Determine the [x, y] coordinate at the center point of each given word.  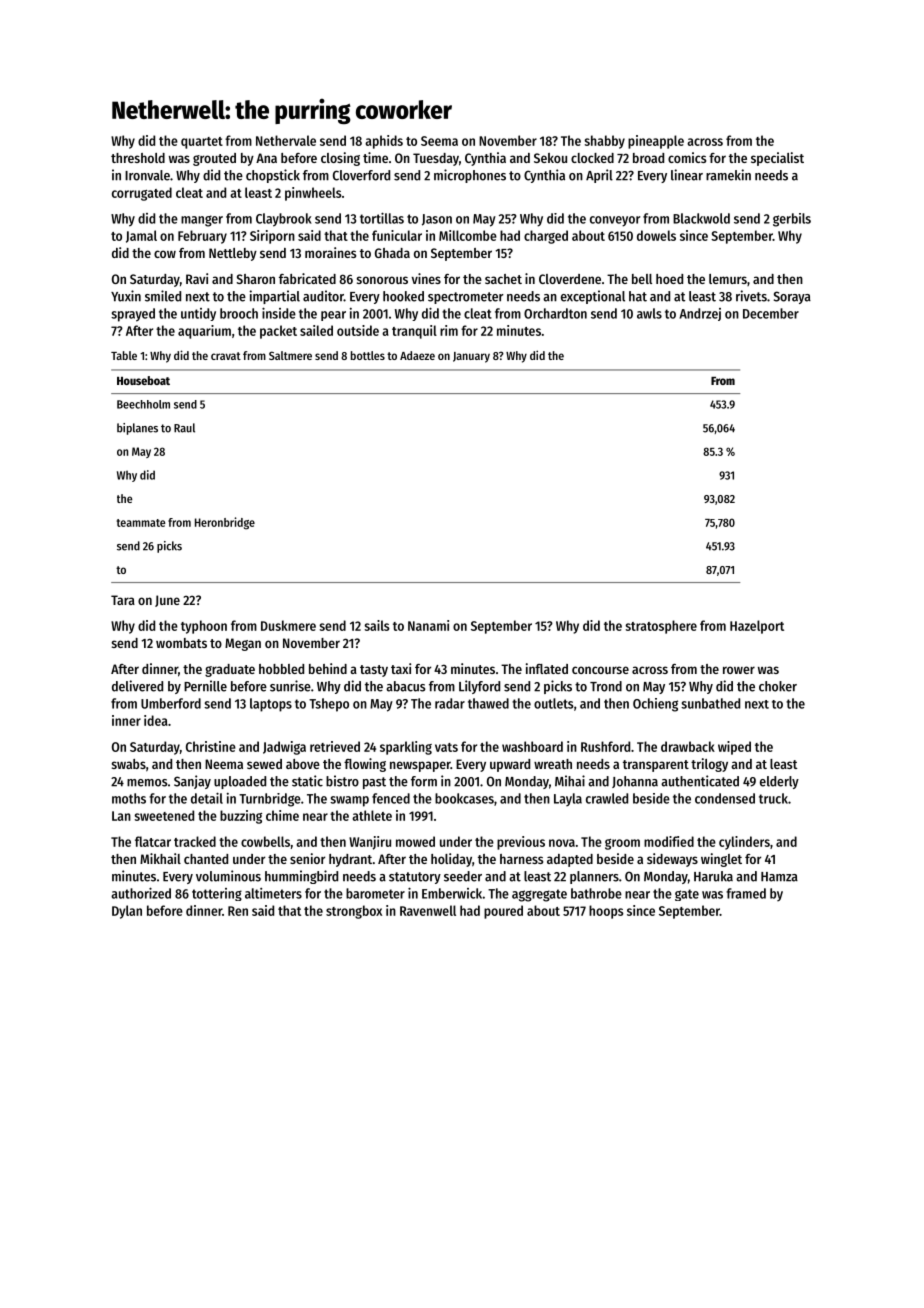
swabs [129, 764]
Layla [568, 799]
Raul [184, 428]
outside [358, 330]
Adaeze [417, 355]
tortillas [382, 218]
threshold [138, 158]
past [374, 783]
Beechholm [143, 404]
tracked [195, 841]
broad [648, 158]
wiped [734, 748]
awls [649, 313]
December [771, 313]
